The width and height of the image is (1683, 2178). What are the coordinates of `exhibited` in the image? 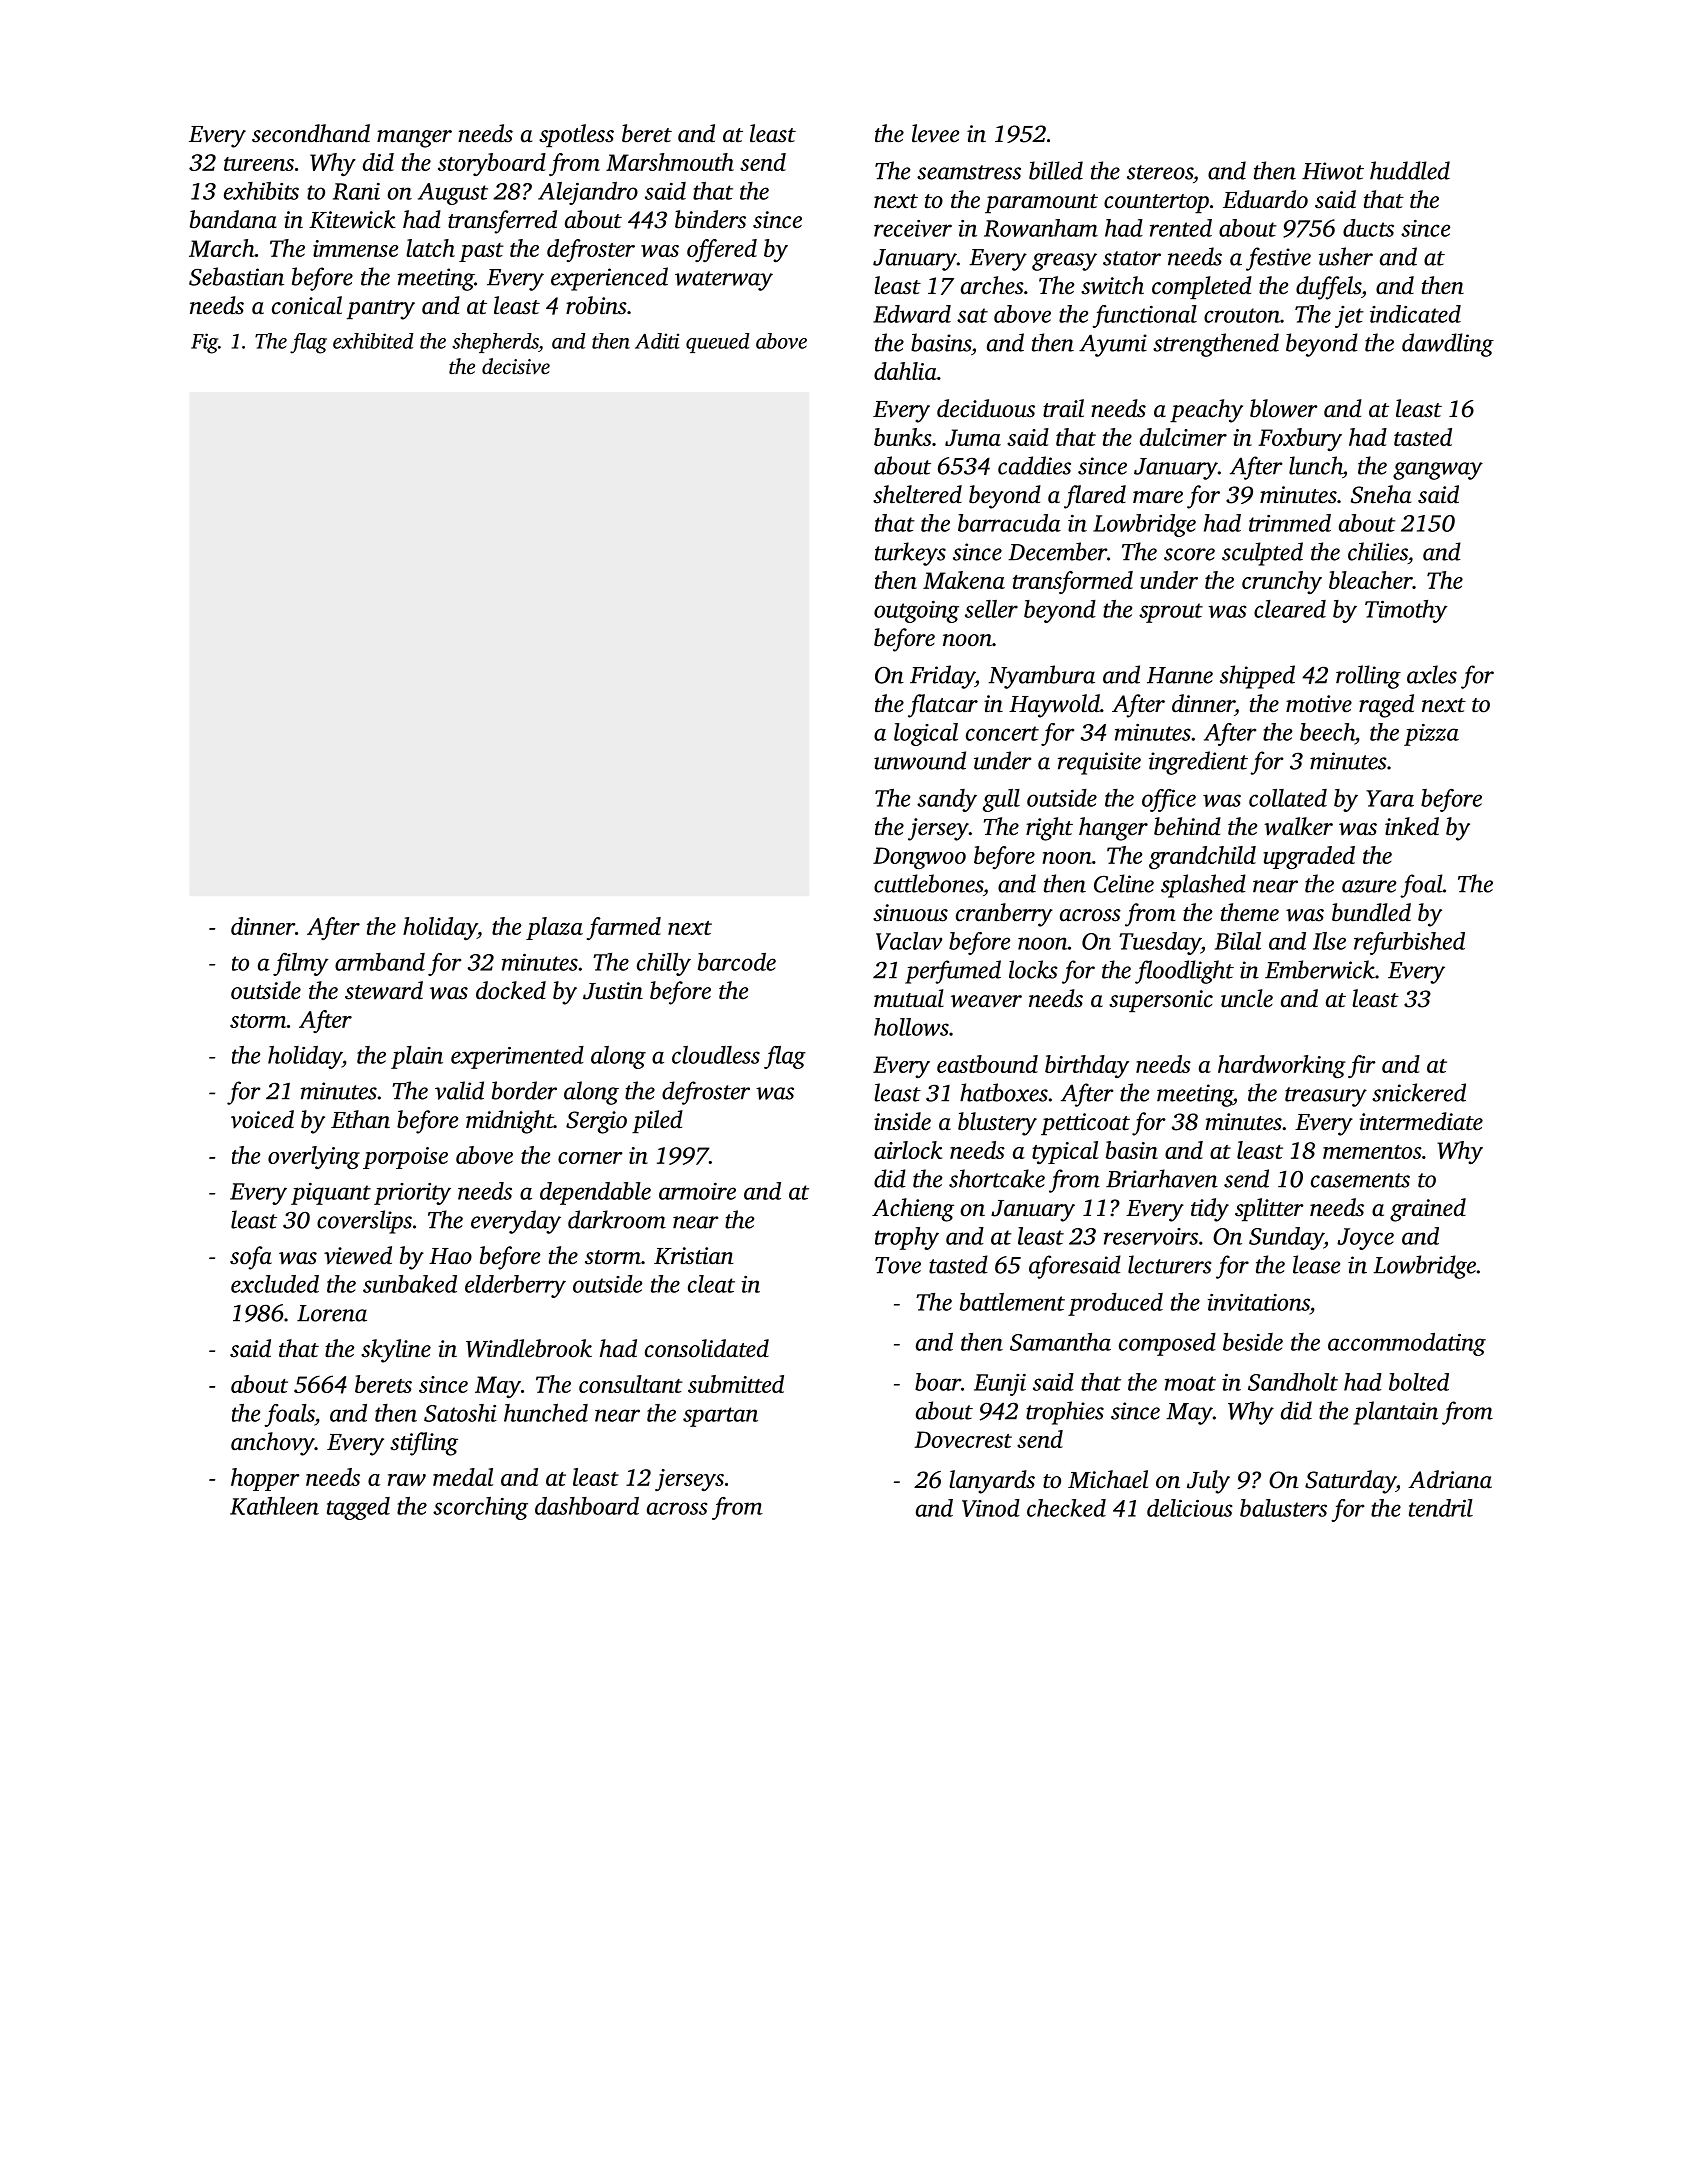 It's located at (373, 341).
